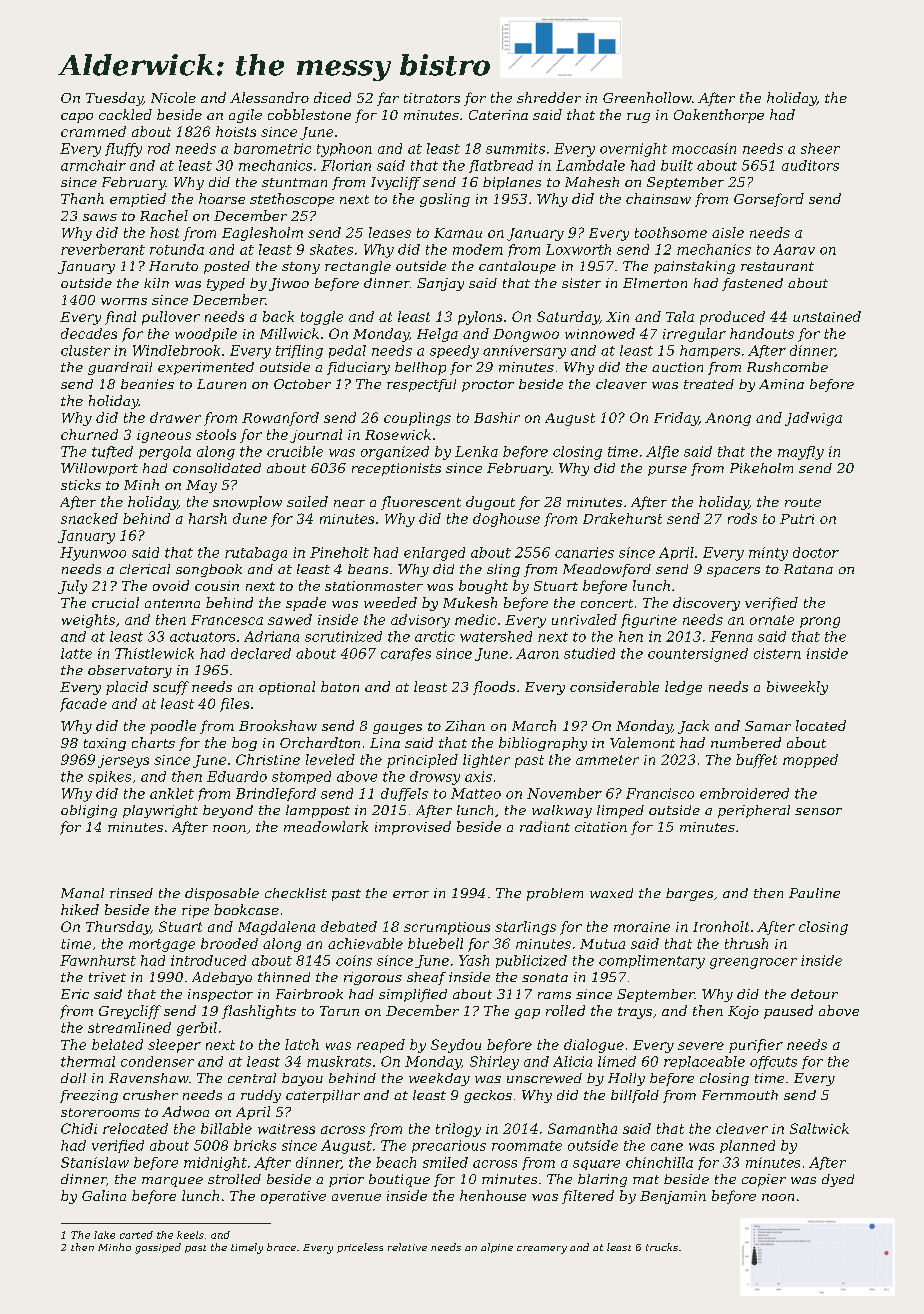 This screenshot has width=924, height=1314. Describe the element at coordinates (107, 977) in the screenshot. I see `trivet` at that location.
